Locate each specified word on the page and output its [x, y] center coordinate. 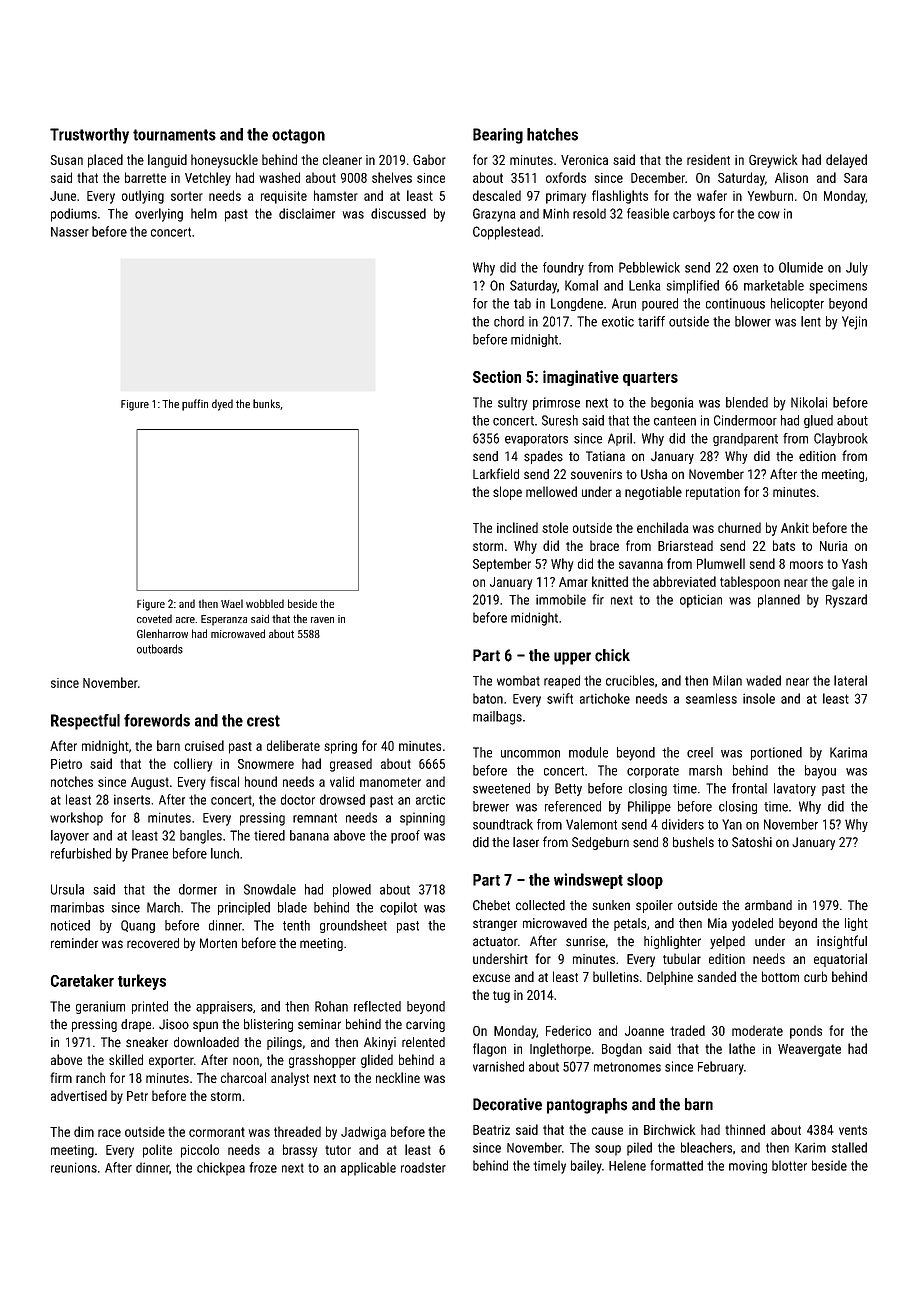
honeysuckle [224, 161]
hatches [552, 134]
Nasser [70, 232]
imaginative [581, 378]
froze [263, 1167]
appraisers [224, 1007]
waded [763, 680]
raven [322, 620]
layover [70, 837]
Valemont [591, 824]
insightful [842, 942]
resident [708, 159]
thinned [745, 1129]
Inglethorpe [560, 1050]
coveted [154, 618]
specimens [838, 287]
